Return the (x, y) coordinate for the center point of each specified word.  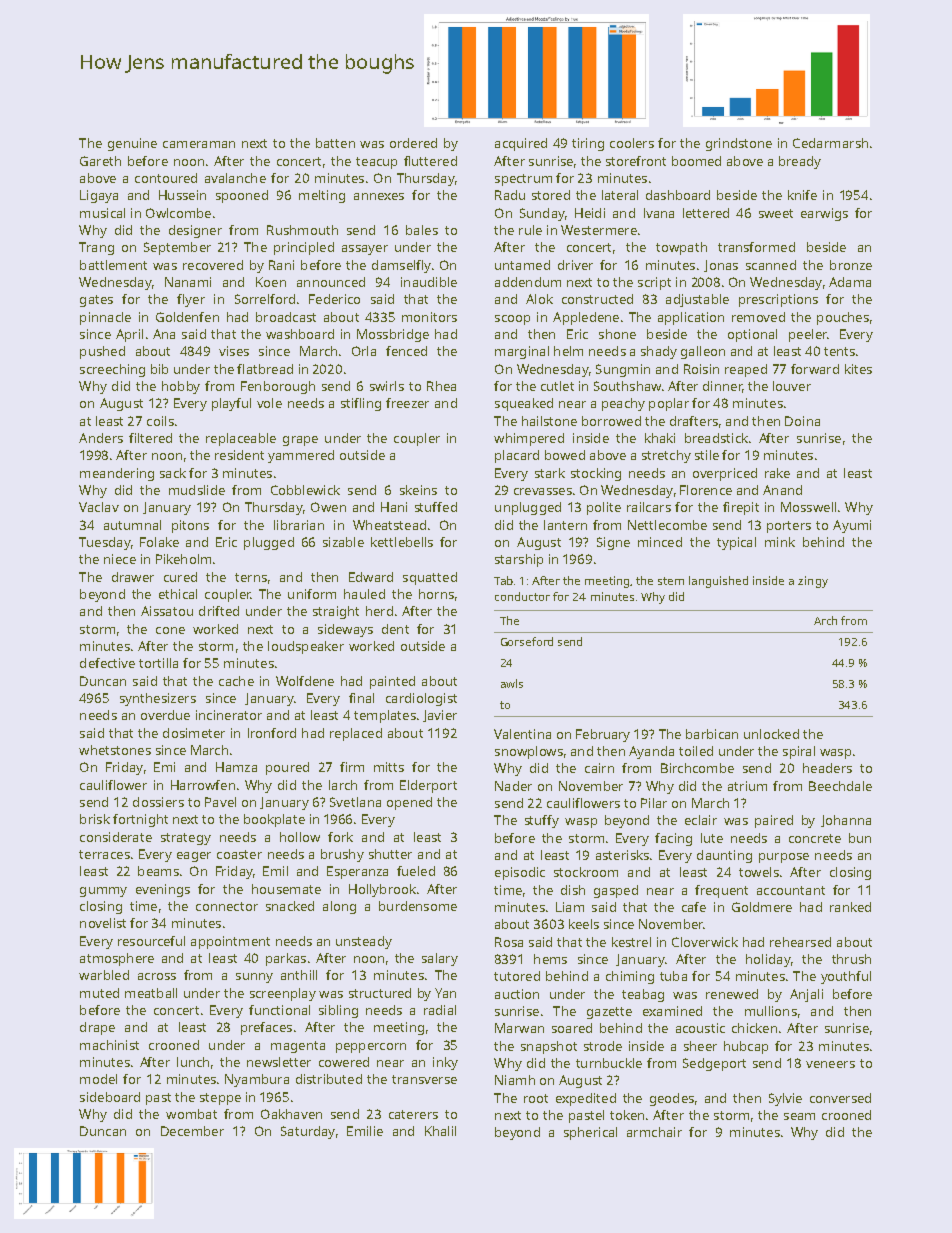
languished (718, 582)
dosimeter (194, 733)
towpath (681, 248)
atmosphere (117, 959)
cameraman (199, 144)
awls (512, 683)
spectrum (523, 180)
